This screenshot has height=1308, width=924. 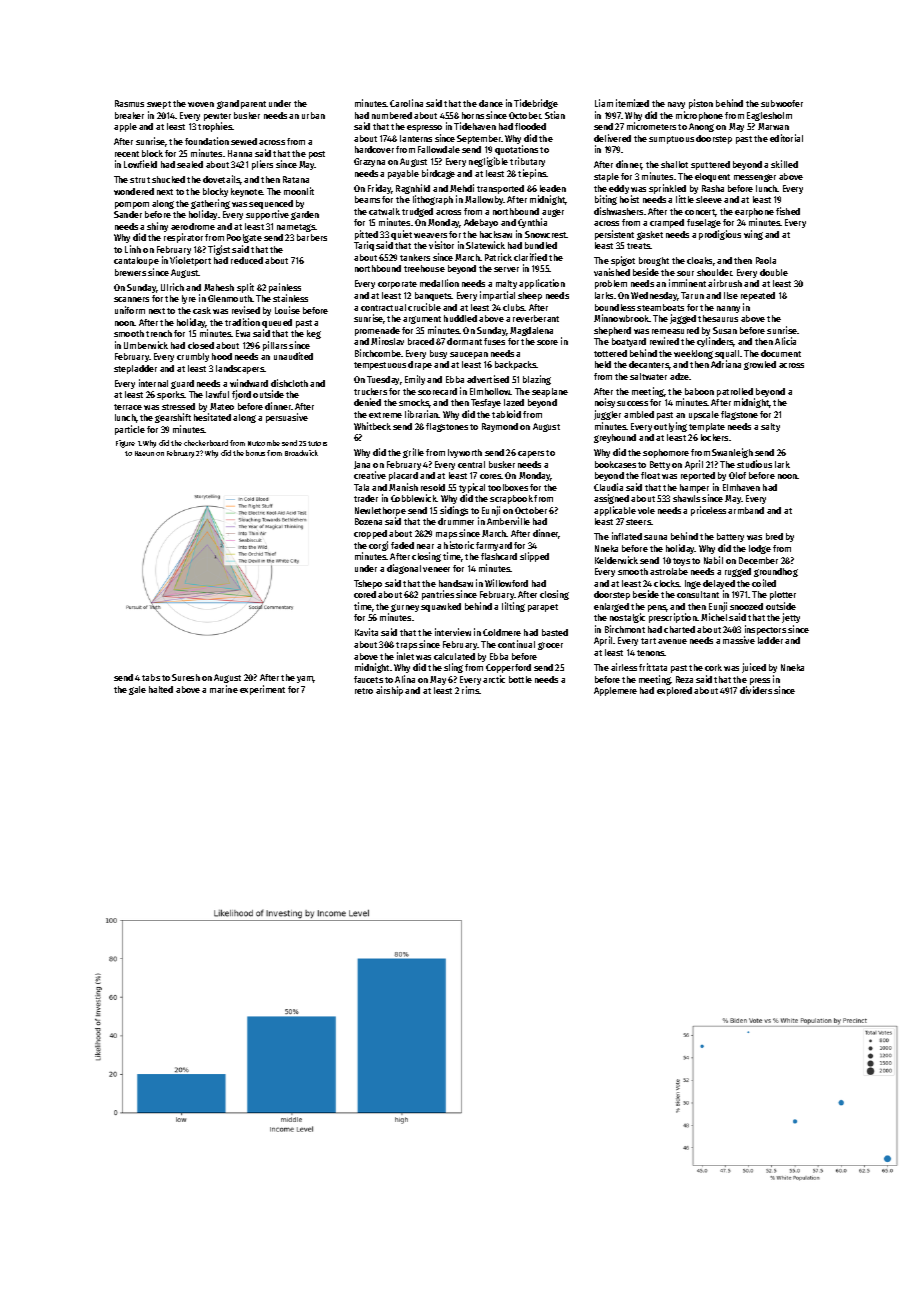 I want to click on itemized, so click(x=632, y=103).
